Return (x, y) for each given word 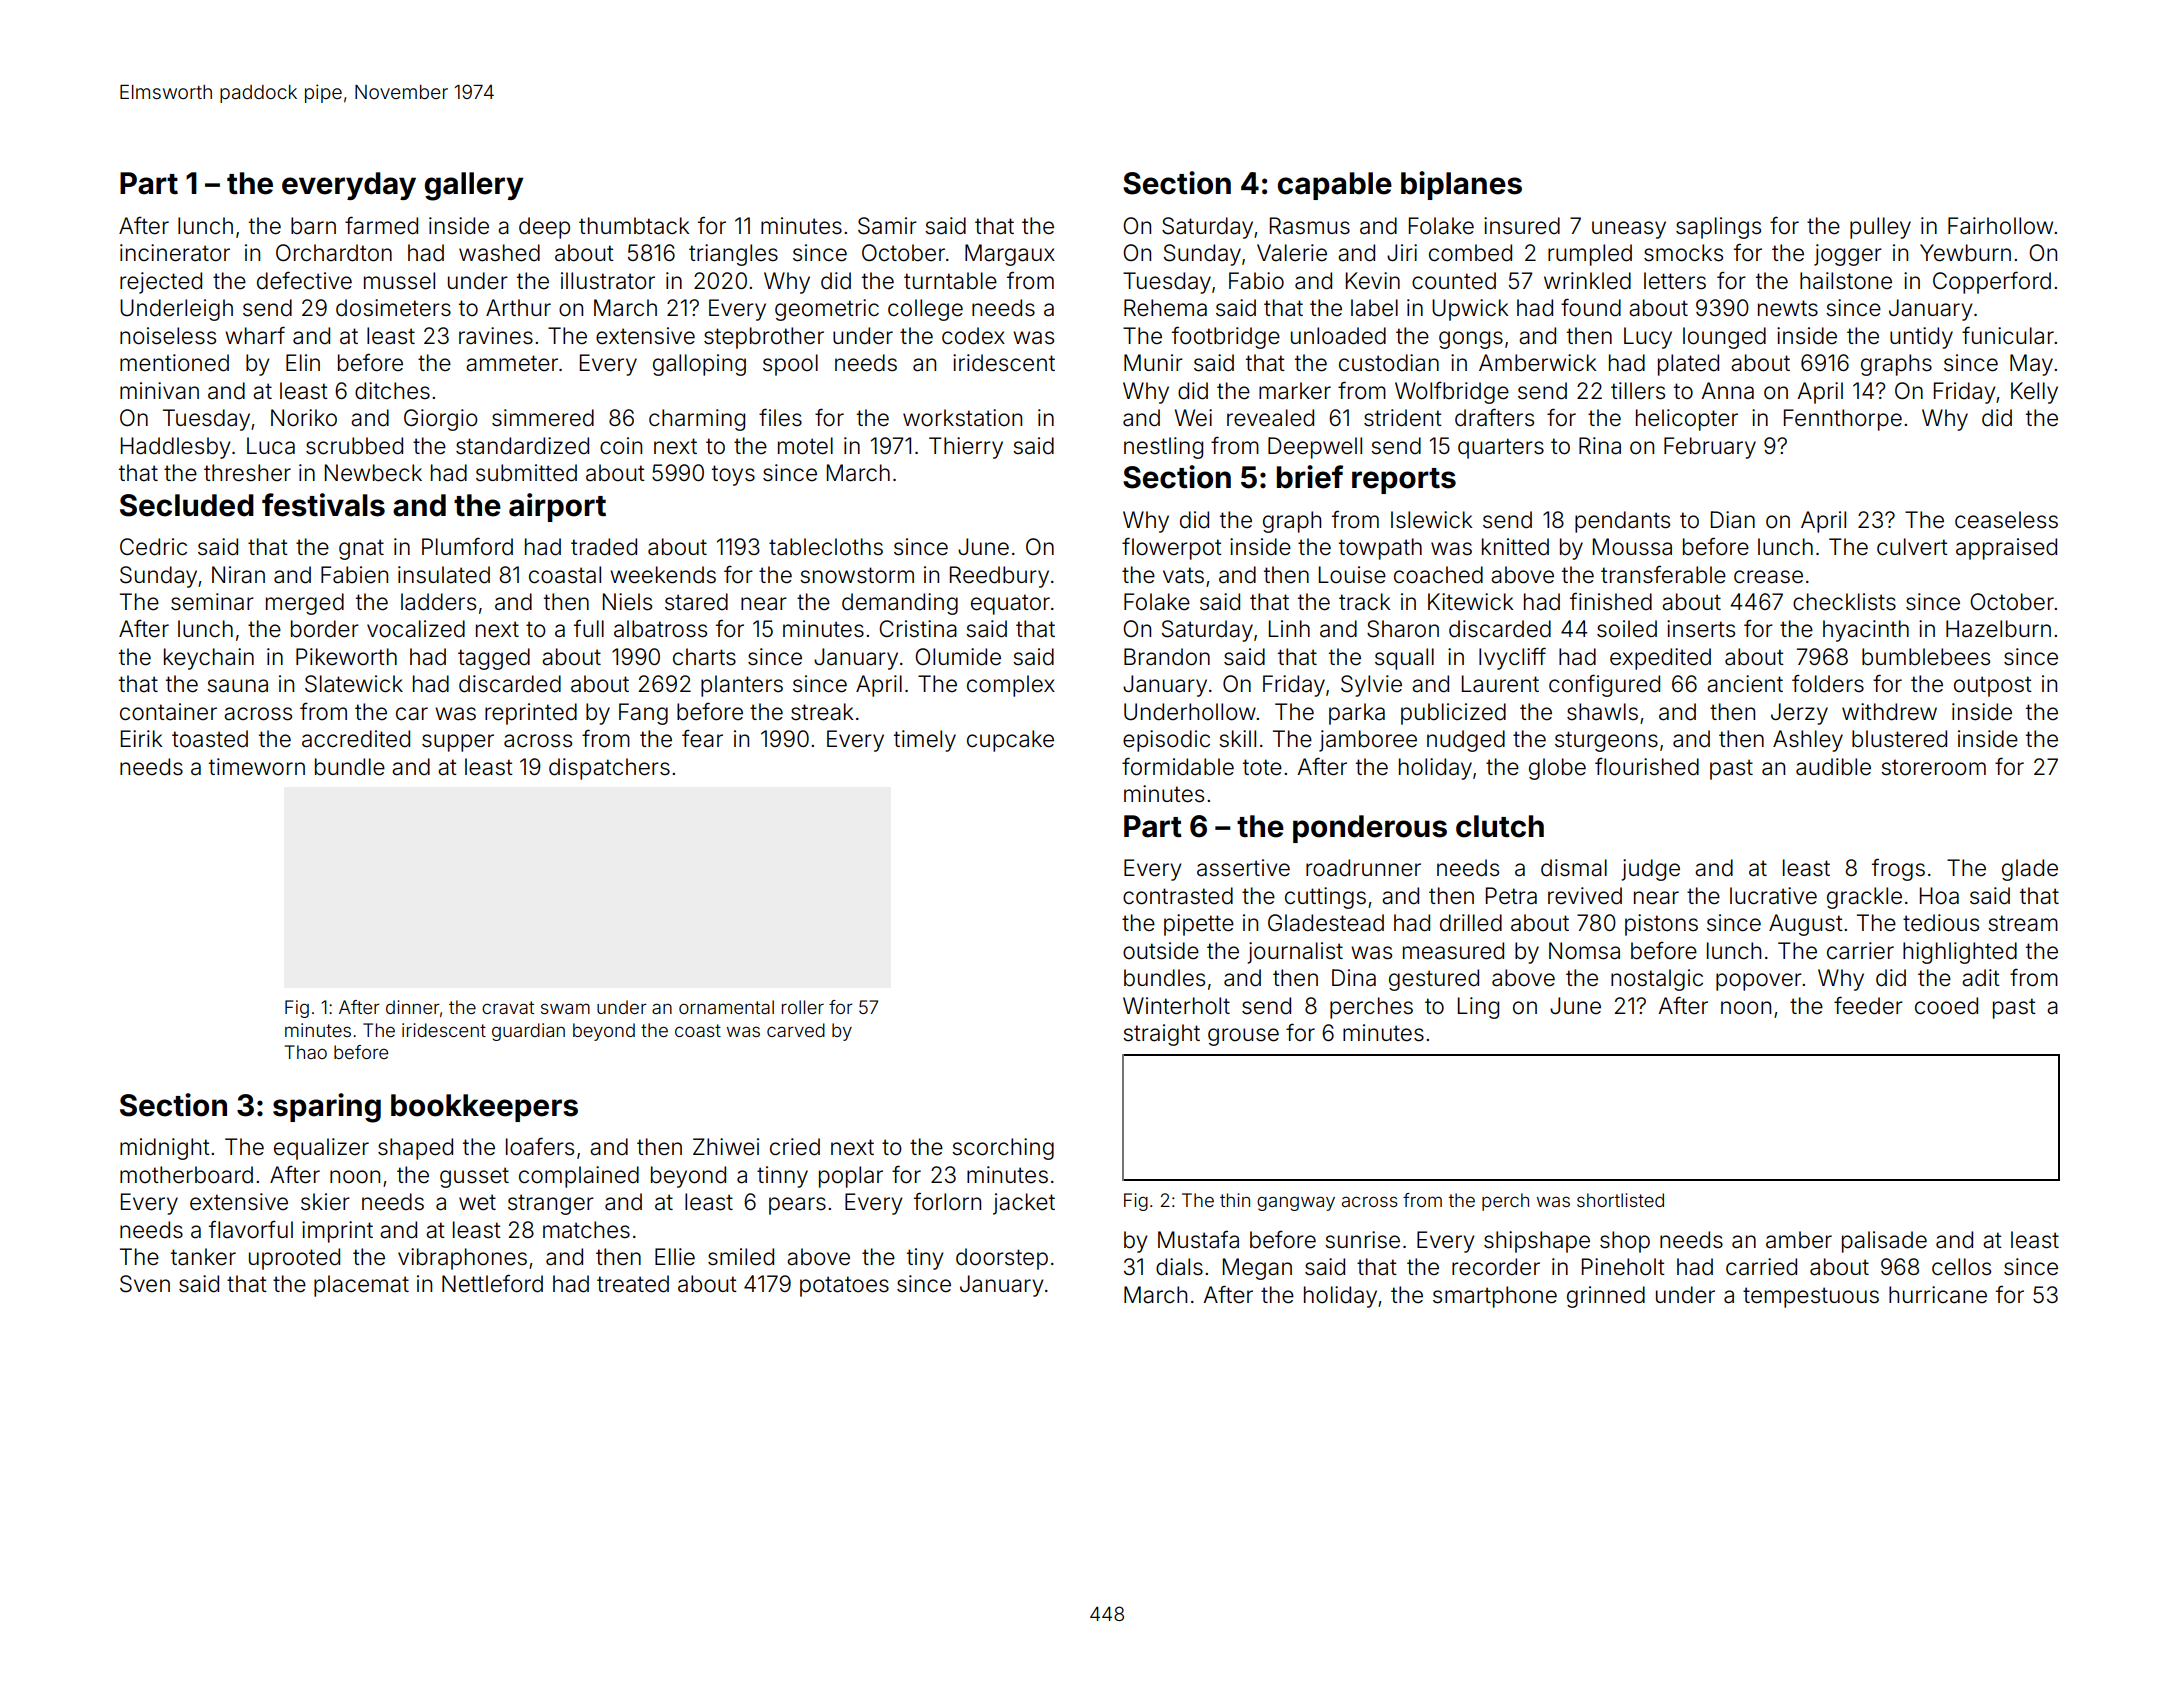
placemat (361, 1286)
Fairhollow (2000, 226)
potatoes (844, 1286)
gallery (474, 186)
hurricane (1938, 1295)
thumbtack (634, 226)
